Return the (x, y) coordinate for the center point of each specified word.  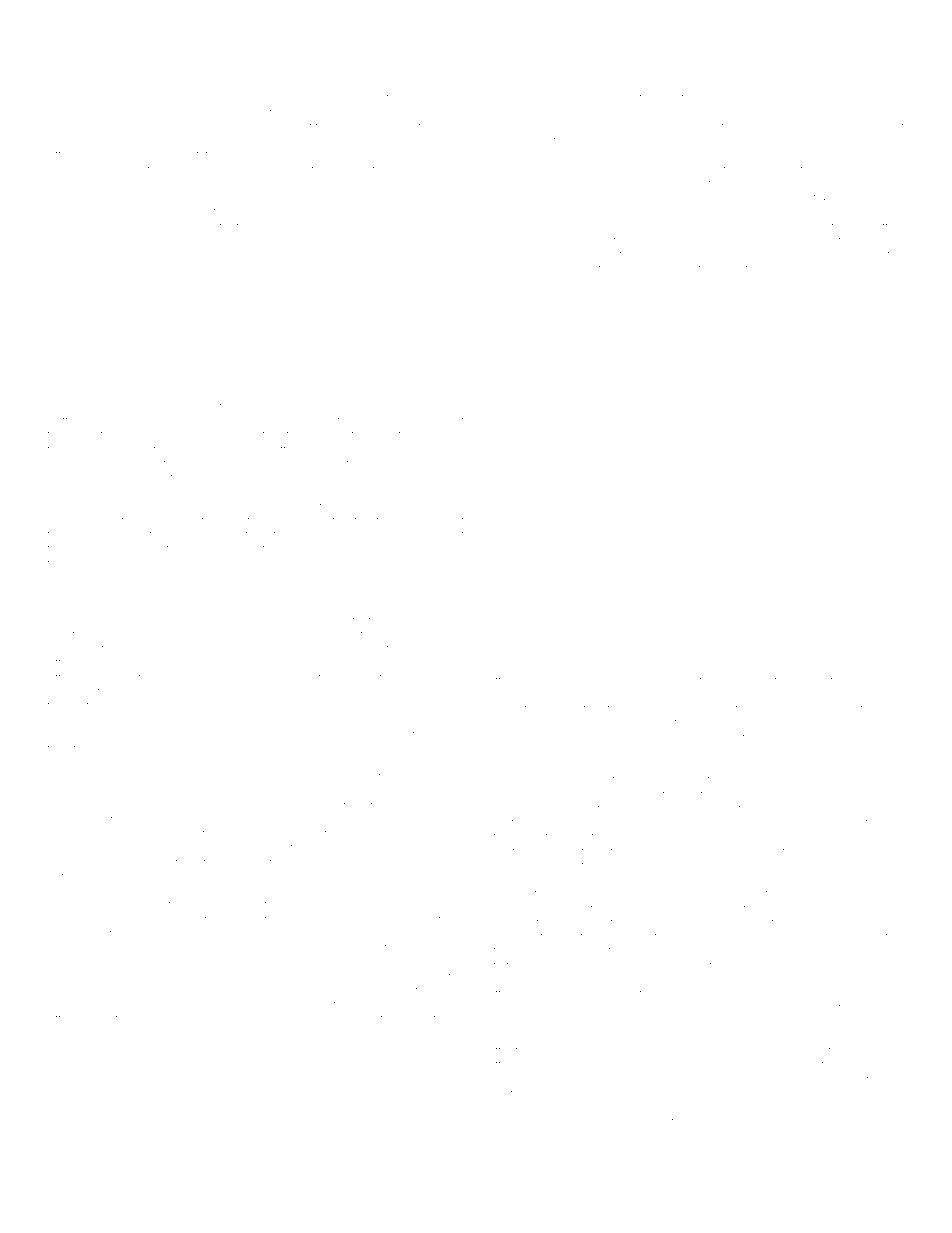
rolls (242, 706)
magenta (510, 725)
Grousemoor (809, 722)
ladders (66, 184)
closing (93, 1021)
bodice (799, 283)
